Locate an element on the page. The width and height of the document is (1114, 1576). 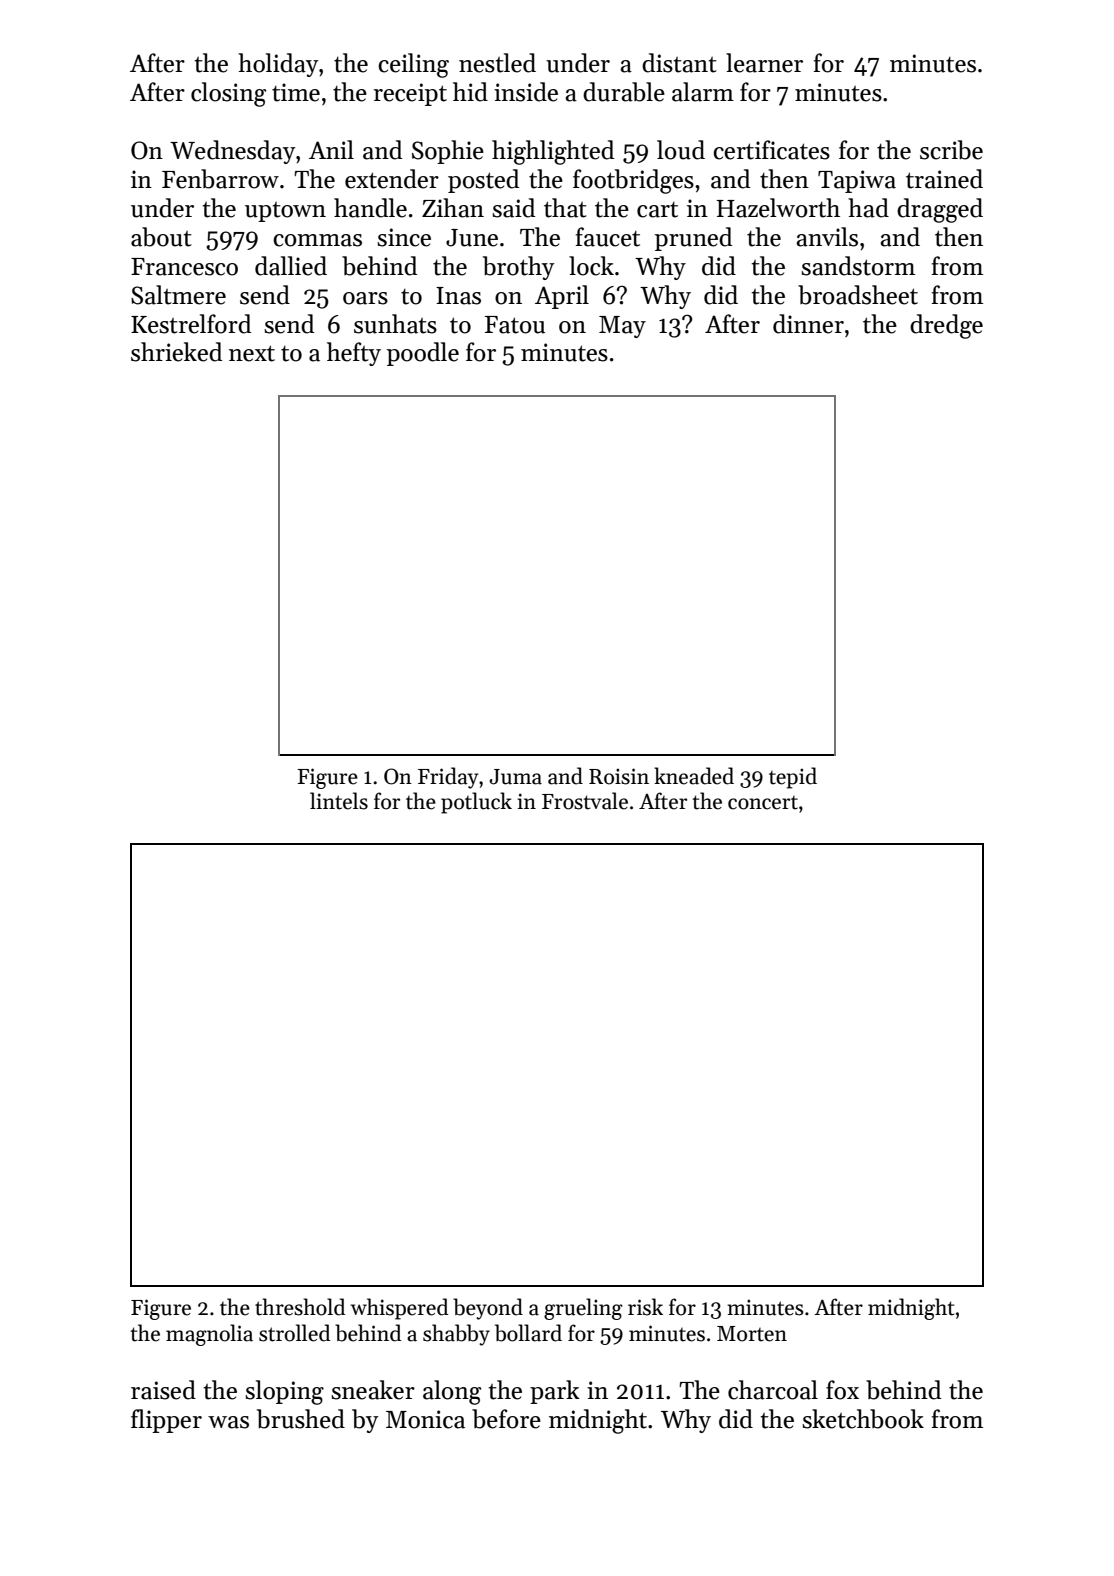
lintels is located at coordinates (339, 801).
